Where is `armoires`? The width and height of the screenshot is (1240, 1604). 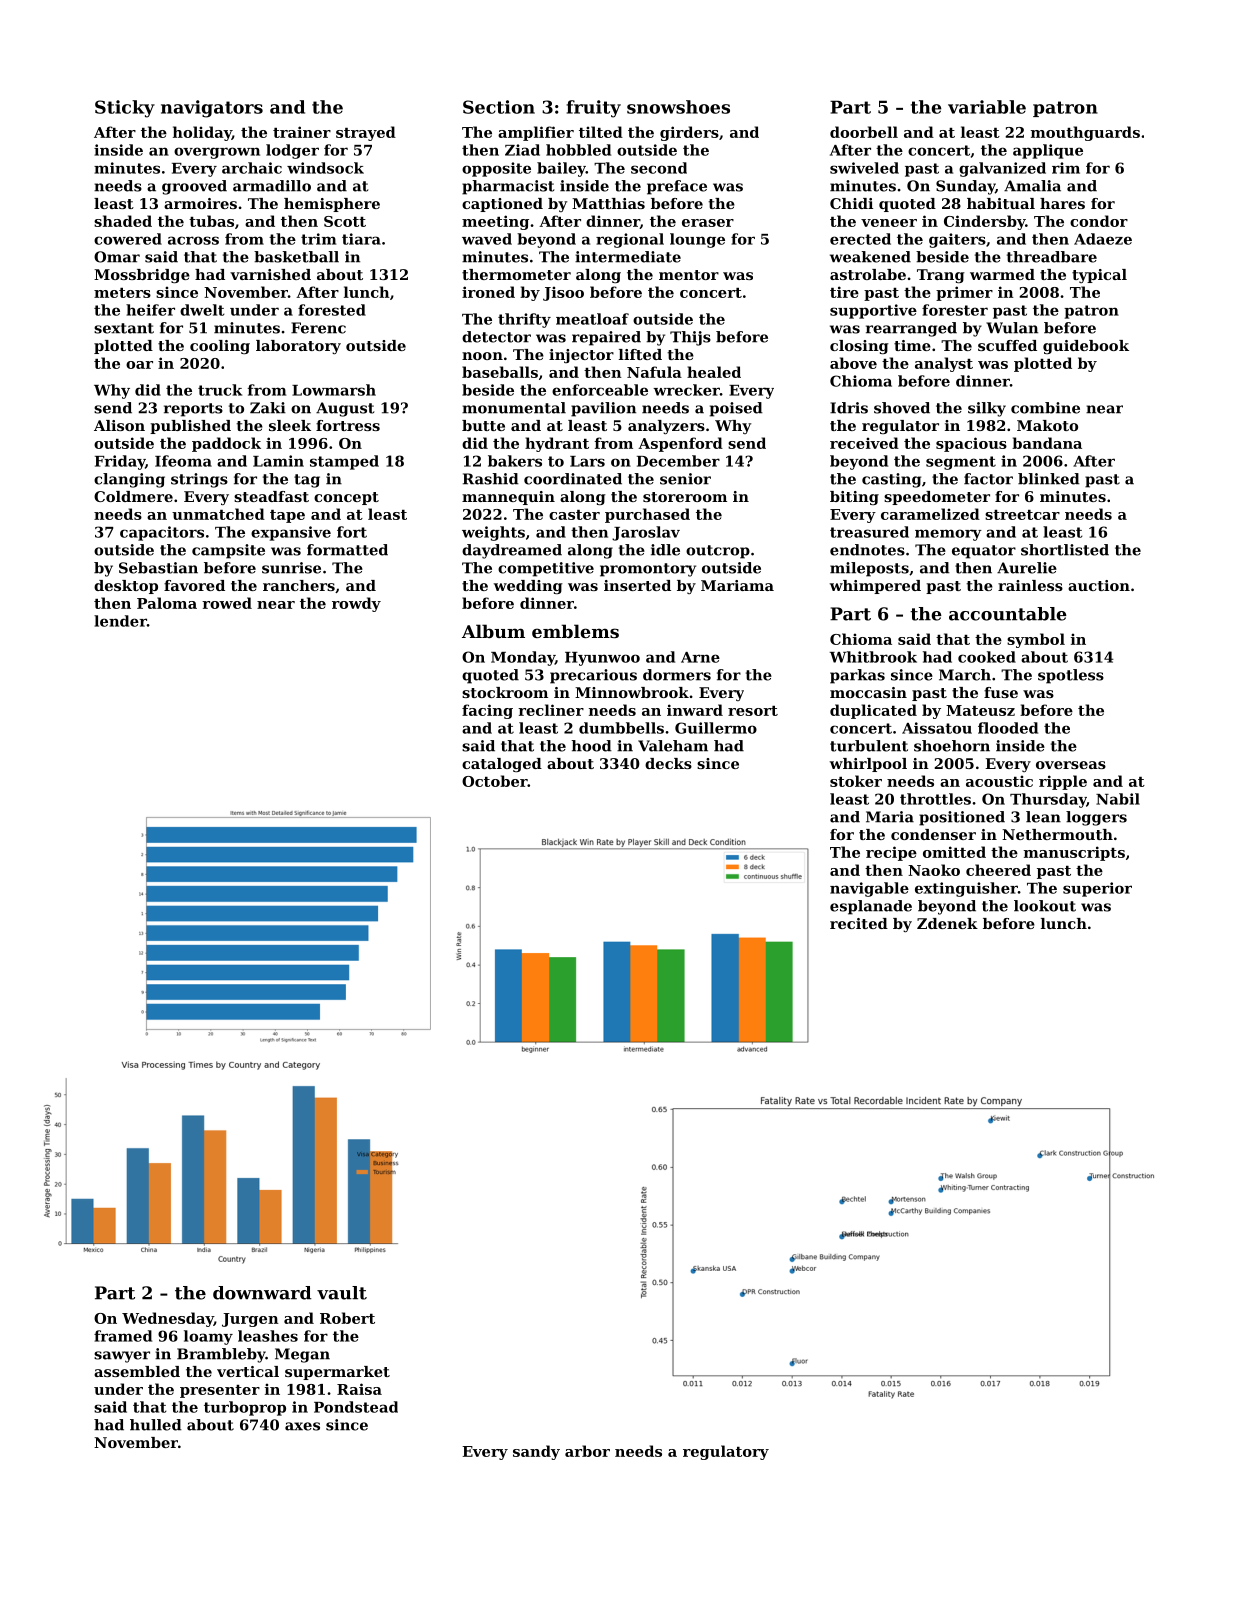
armoires is located at coordinates (200, 203).
